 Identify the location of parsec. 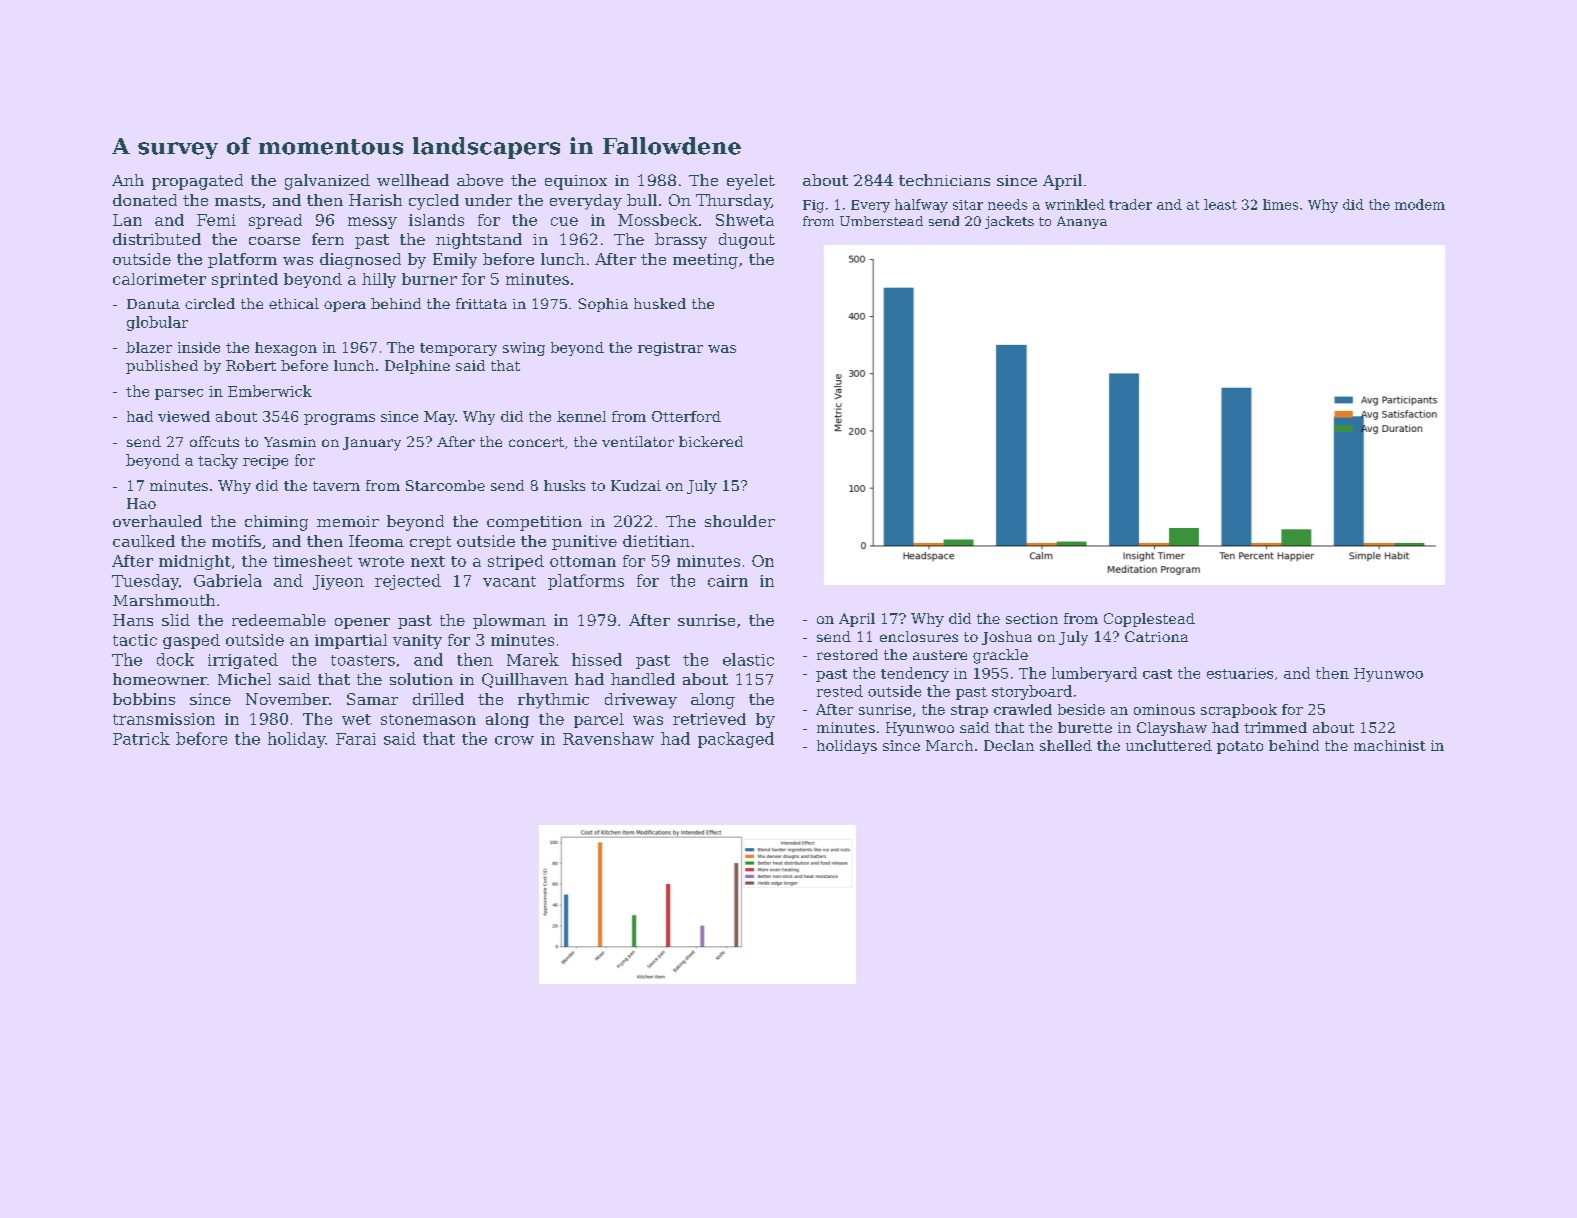
(179, 394).
